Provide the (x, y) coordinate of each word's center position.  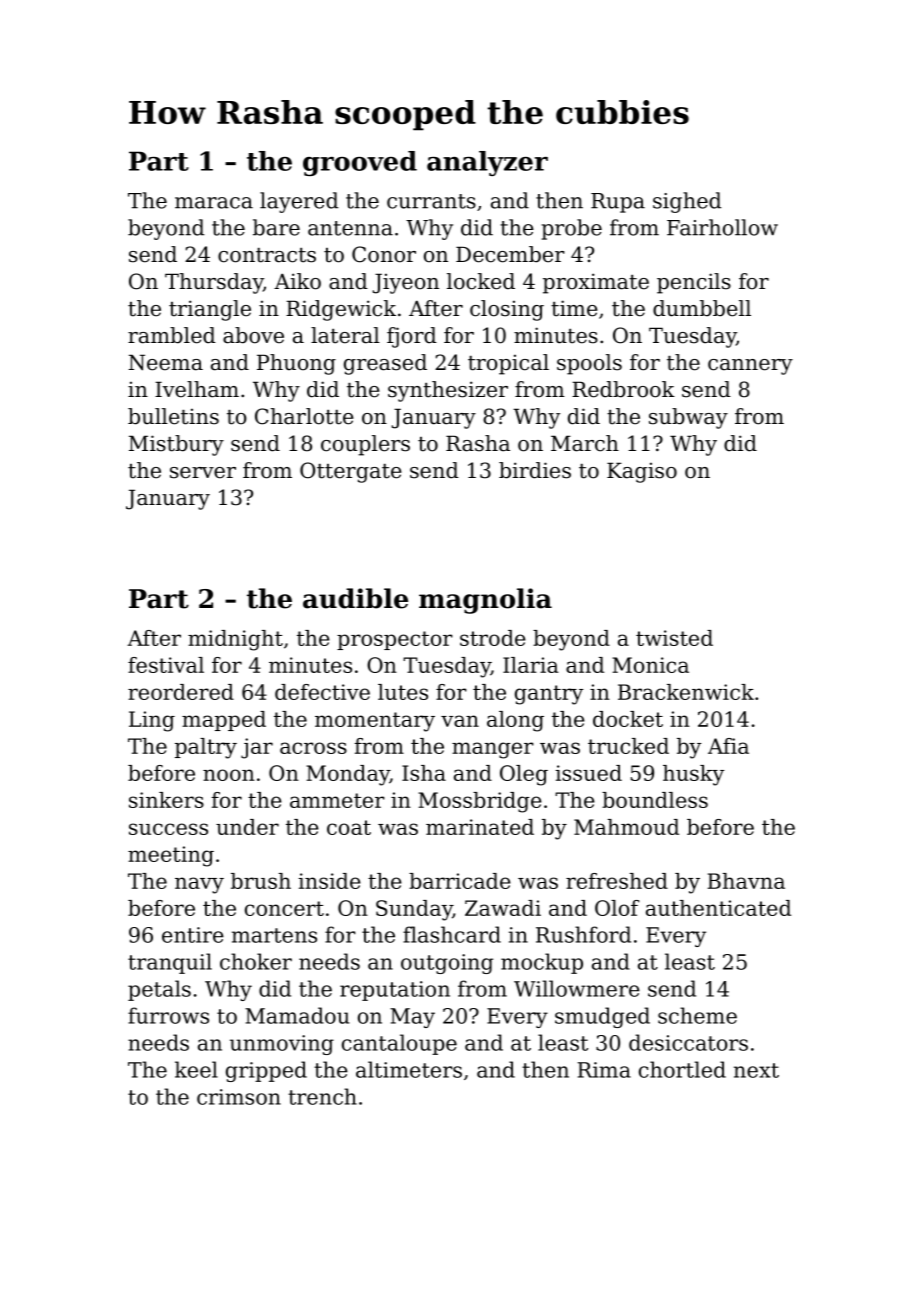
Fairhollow (722, 227)
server (203, 473)
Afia (728, 746)
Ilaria (531, 665)
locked (481, 281)
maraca (214, 203)
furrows (168, 1015)
